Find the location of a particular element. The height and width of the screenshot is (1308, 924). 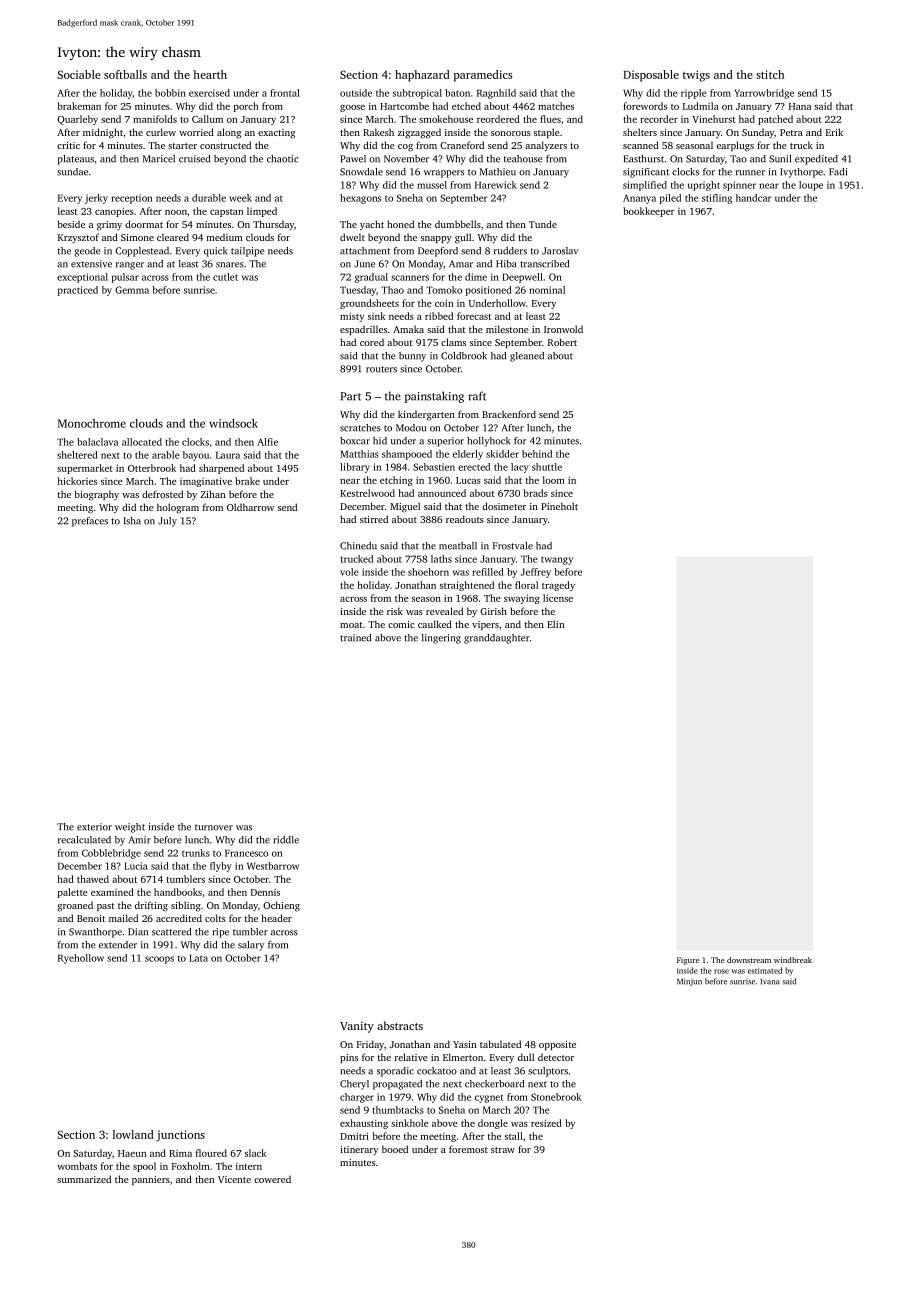

Minjun is located at coordinates (689, 982).
